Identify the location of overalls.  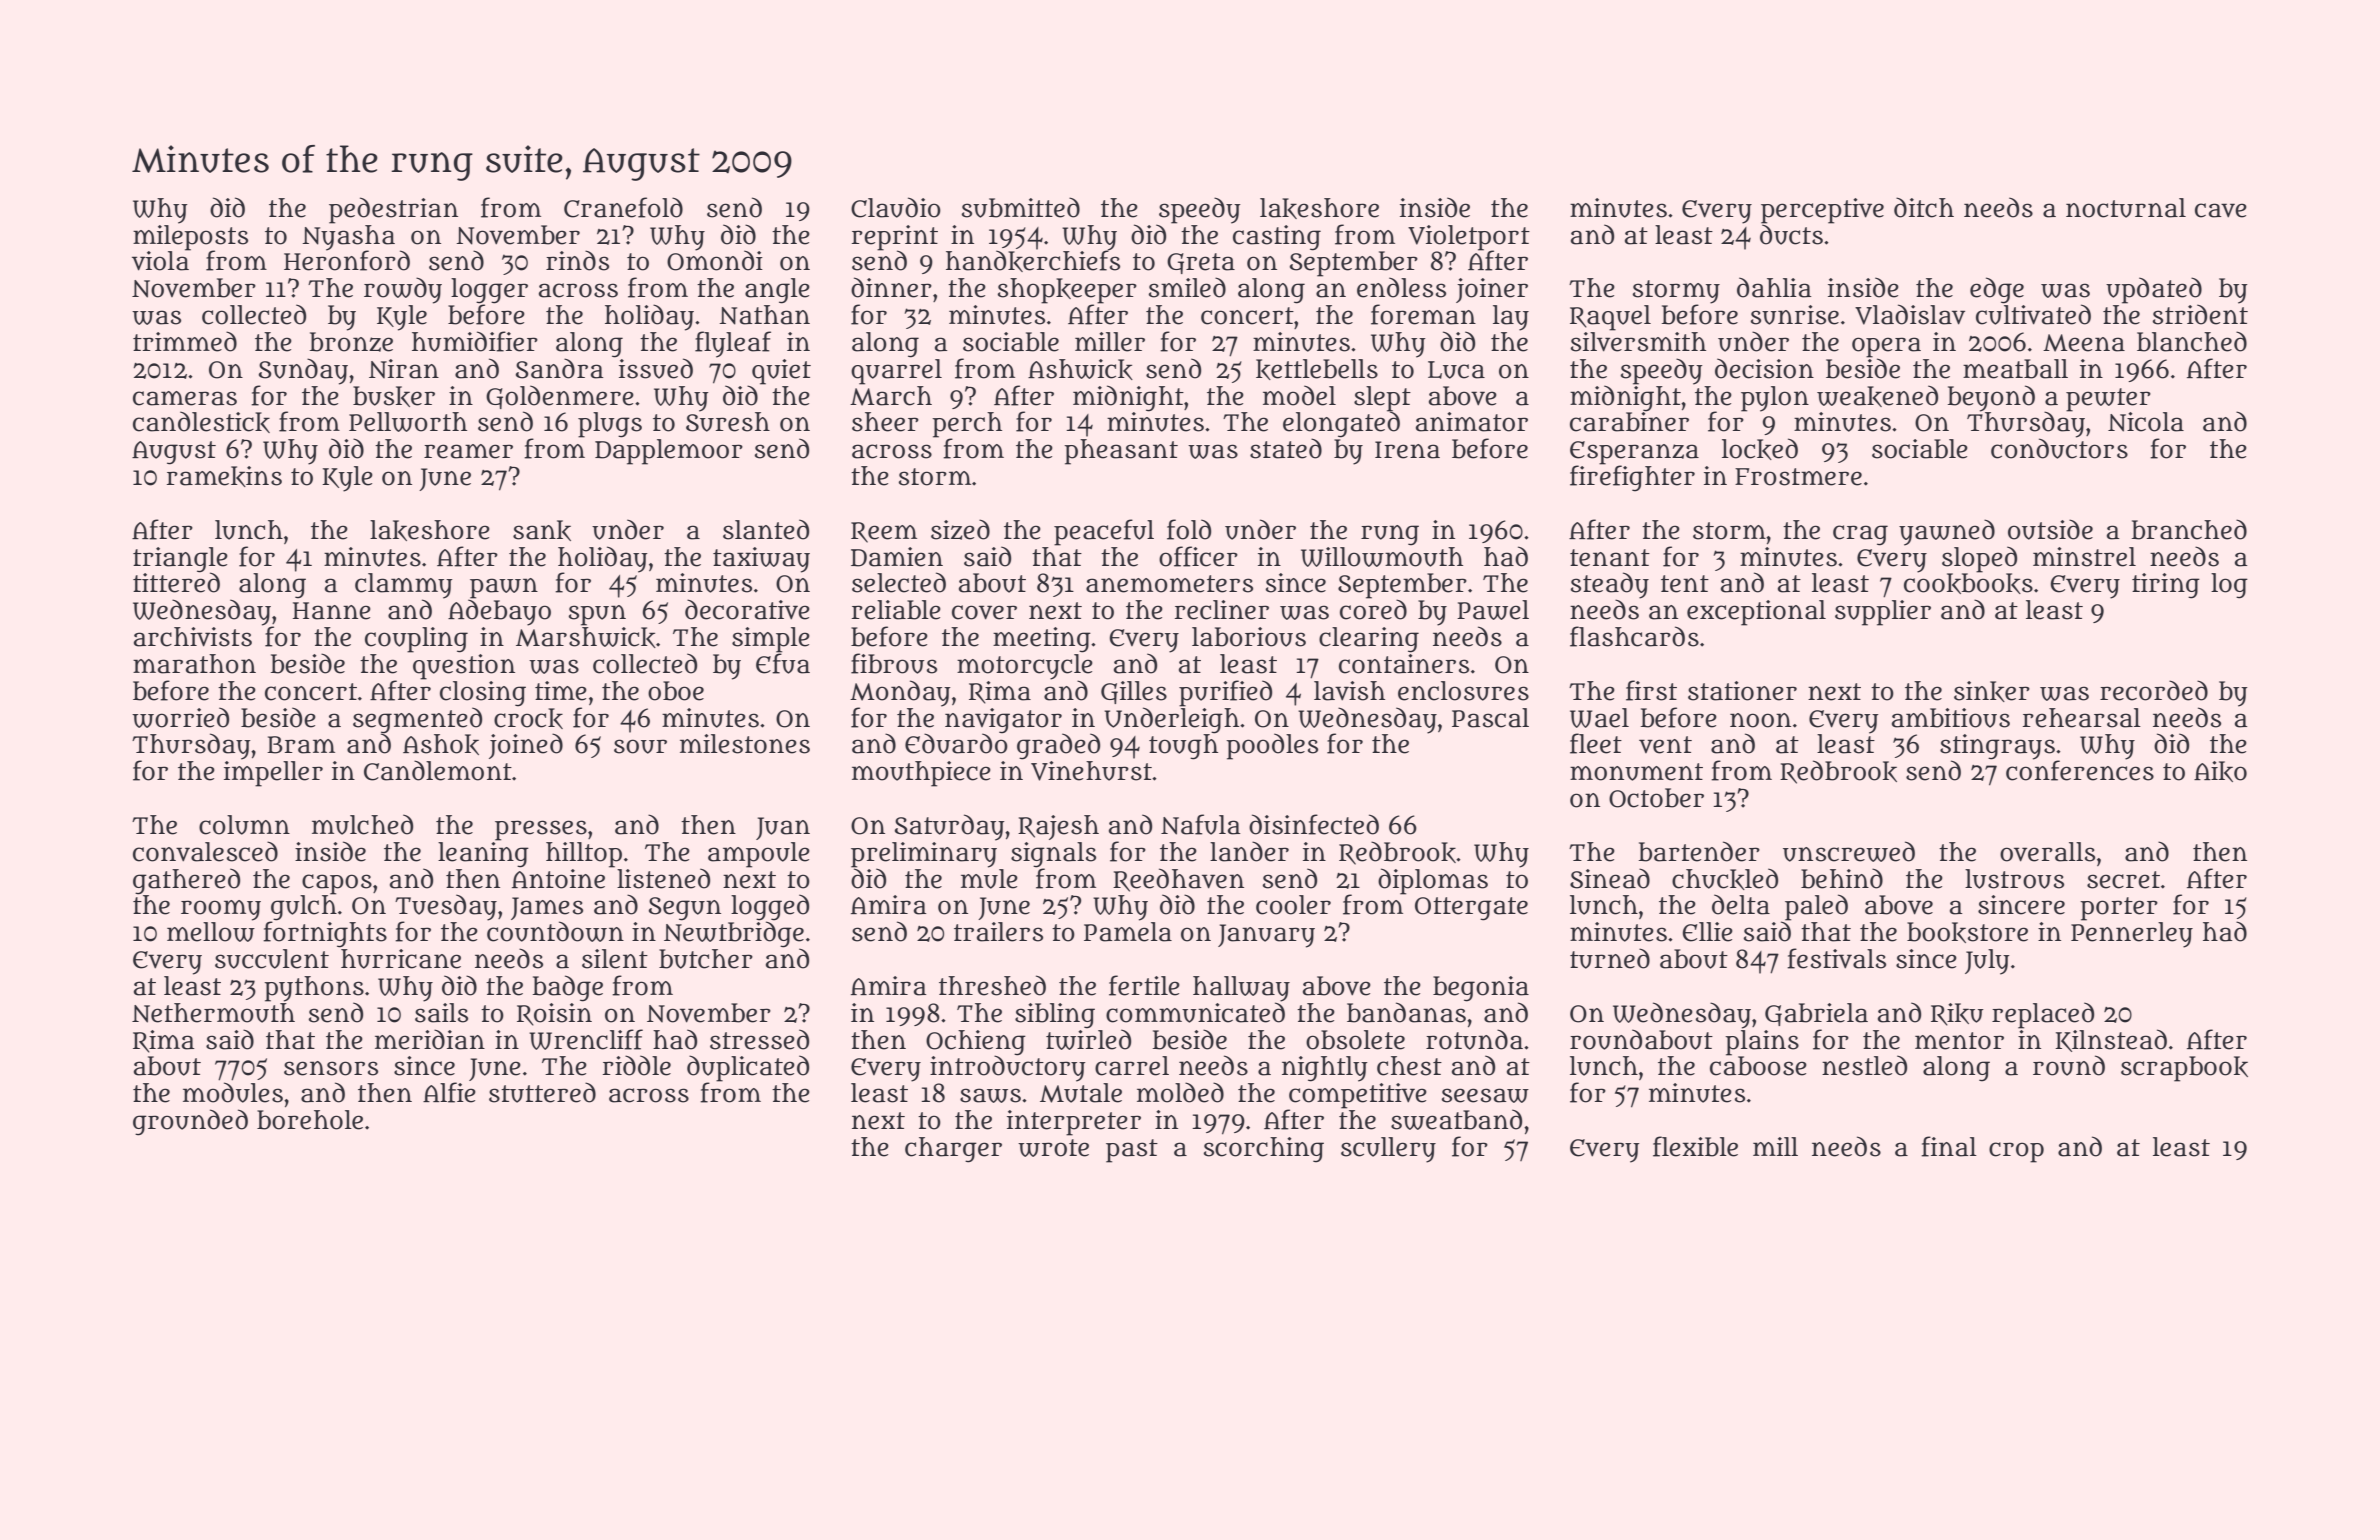
(2047, 852).
